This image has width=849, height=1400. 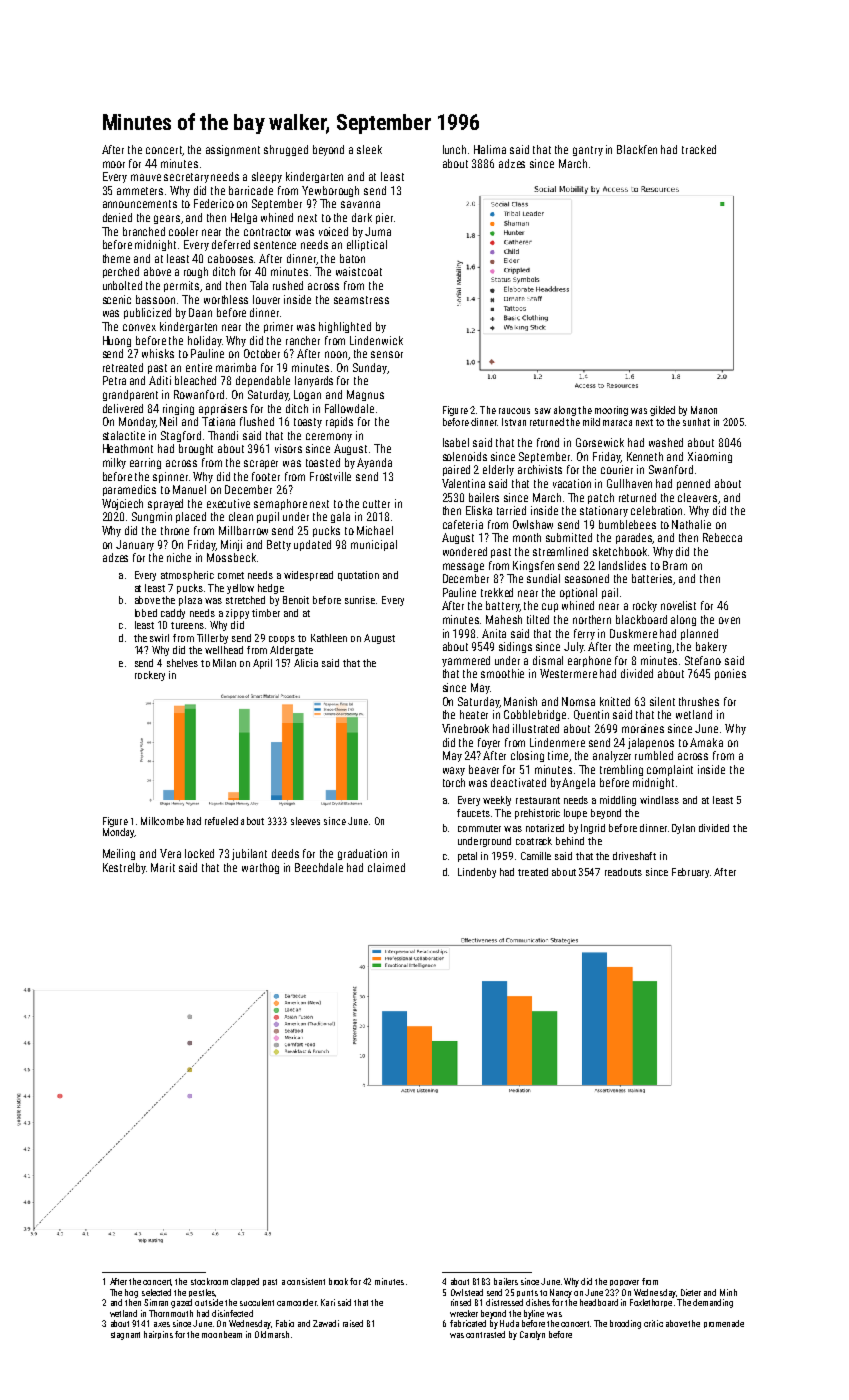 I want to click on heater, so click(x=474, y=714).
